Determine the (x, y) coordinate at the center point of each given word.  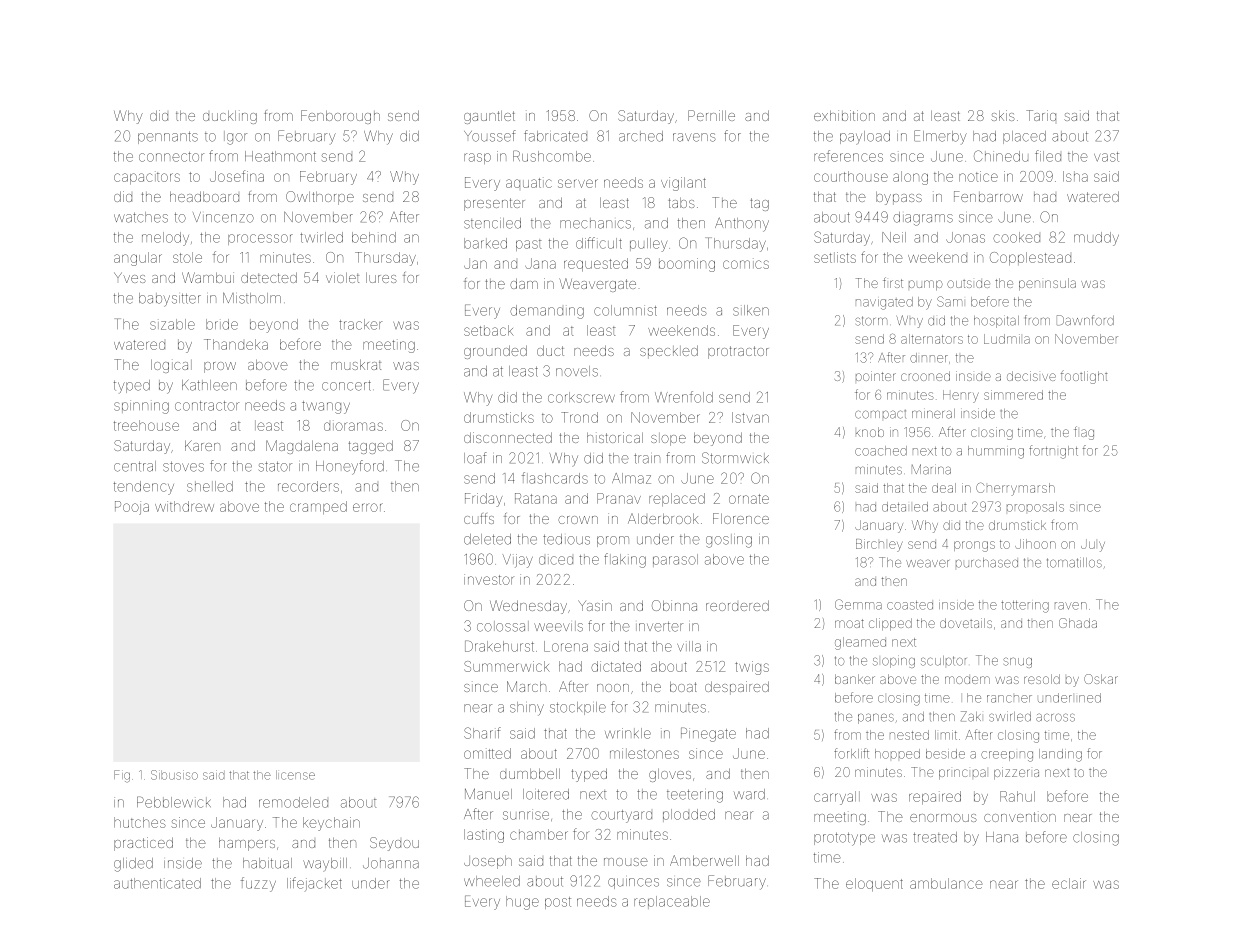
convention (1020, 817)
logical (171, 366)
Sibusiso (174, 775)
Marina (931, 469)
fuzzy (258, 884)
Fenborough (340, 117)
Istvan (750, 417)
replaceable (672, 902)
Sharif (482, 733)
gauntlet (489, 117)
